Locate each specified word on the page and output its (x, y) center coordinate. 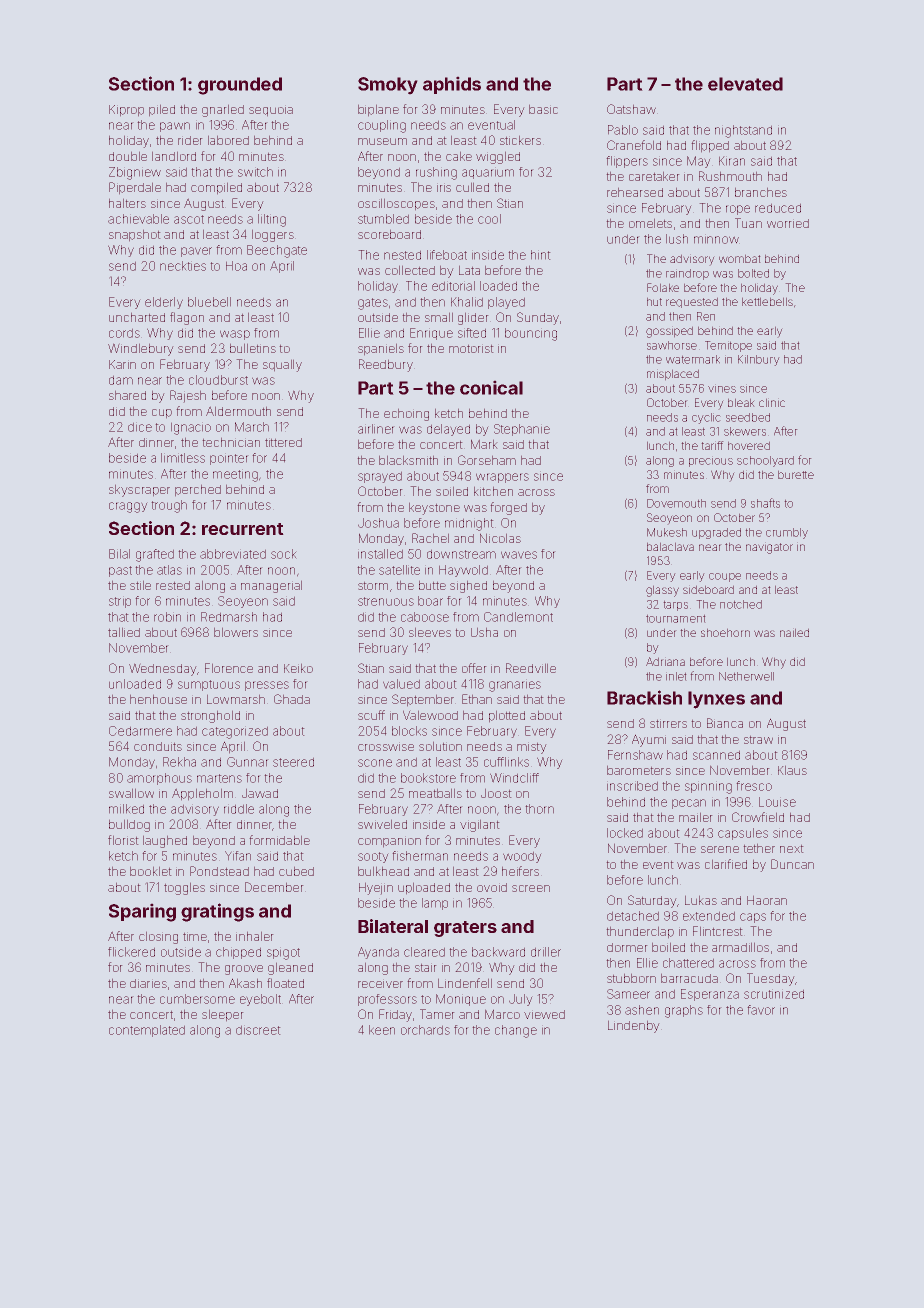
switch (255, 172)
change (516, 1031)
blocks (409, 731)
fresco (754, 786)
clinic (772, 403)
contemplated (147, 1031)
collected (410, 270)
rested (173, 585)
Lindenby (633, 1027)
